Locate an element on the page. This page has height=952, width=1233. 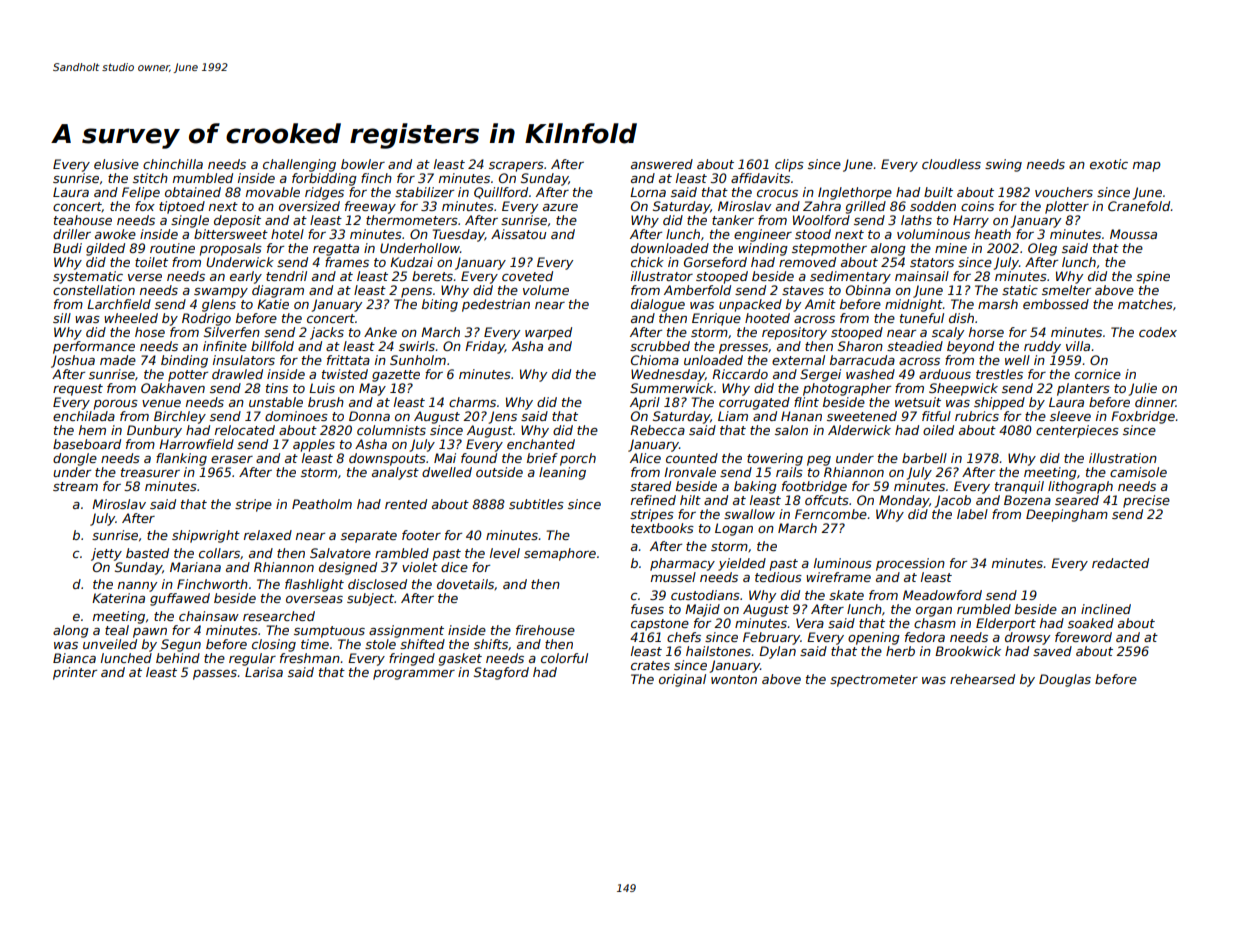
jetty is located at coordinates (106, 554).
